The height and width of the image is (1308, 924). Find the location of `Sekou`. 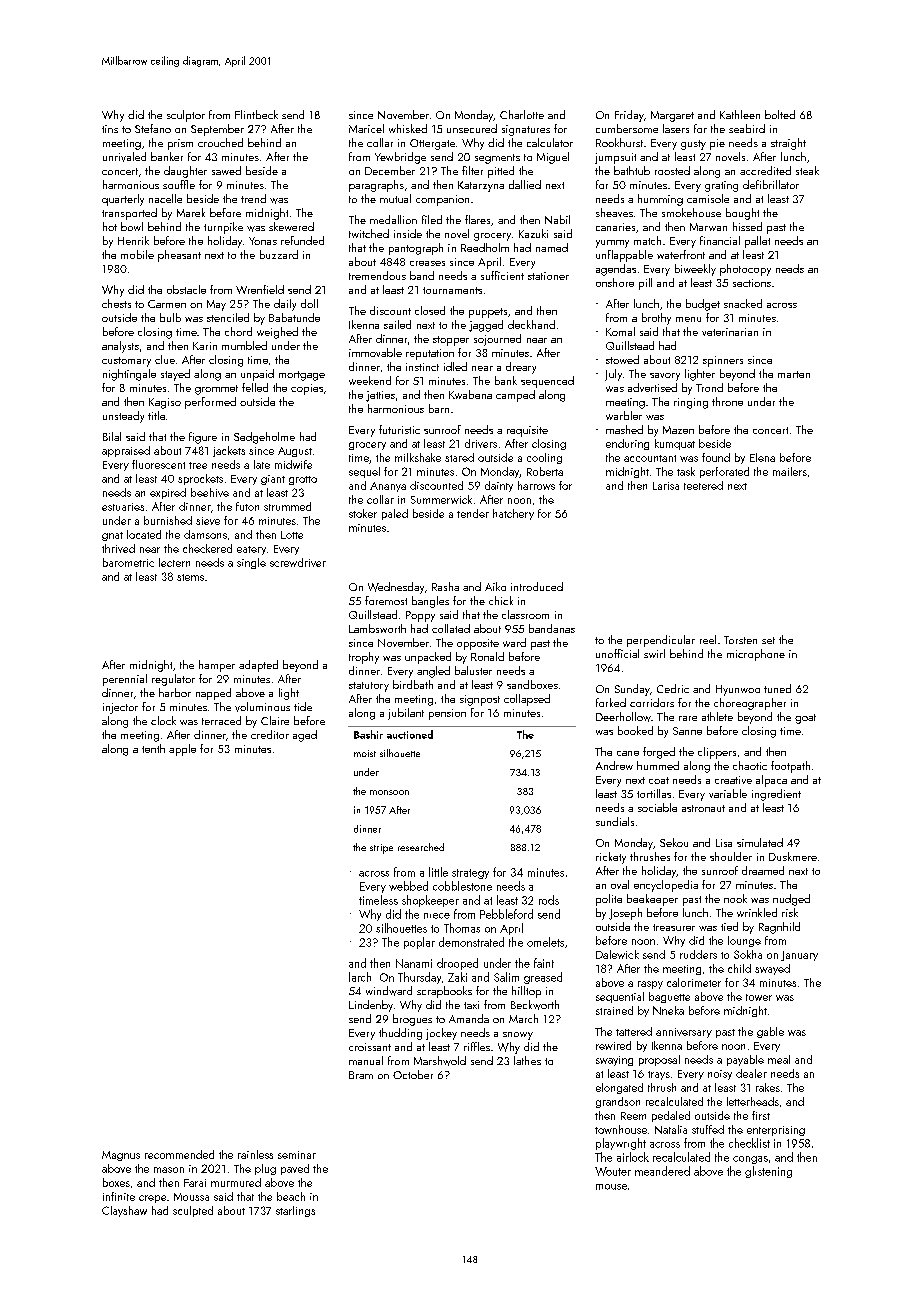

Sekou is located at coordinates (674, 842).
